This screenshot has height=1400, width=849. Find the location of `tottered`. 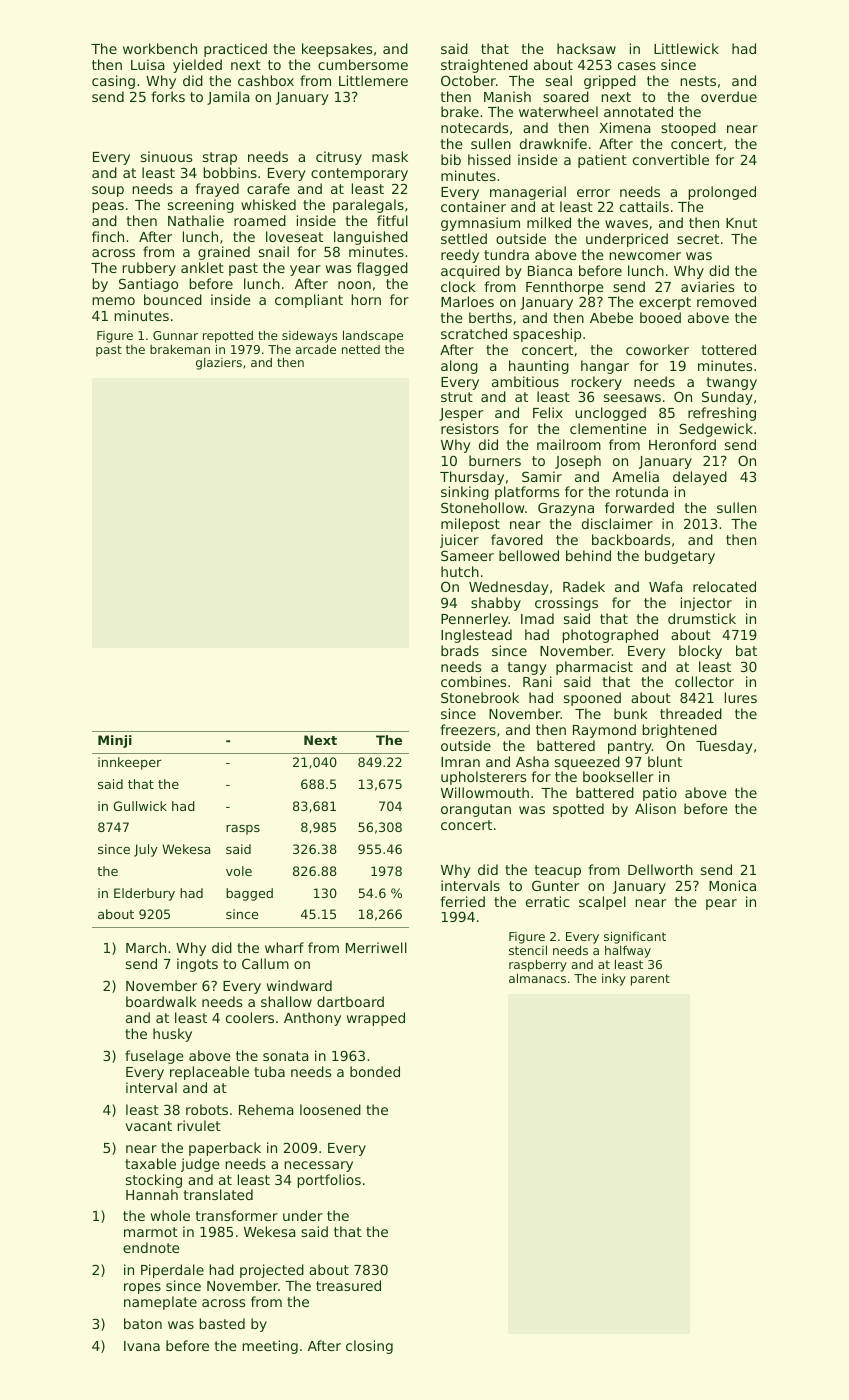

tottered is located at coordinates (729, 349).
